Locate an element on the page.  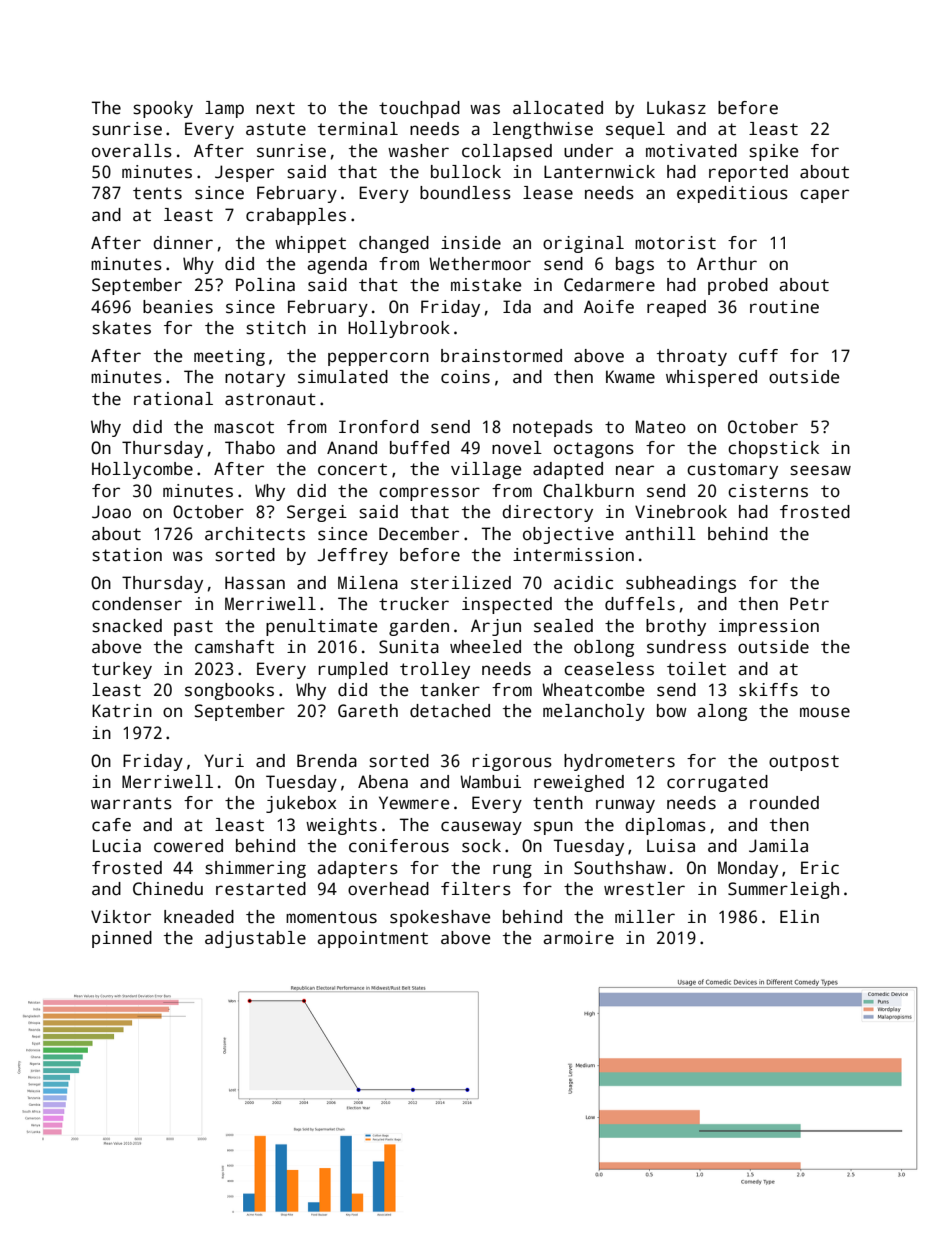
condenser is located at coordinates (137, 604).
